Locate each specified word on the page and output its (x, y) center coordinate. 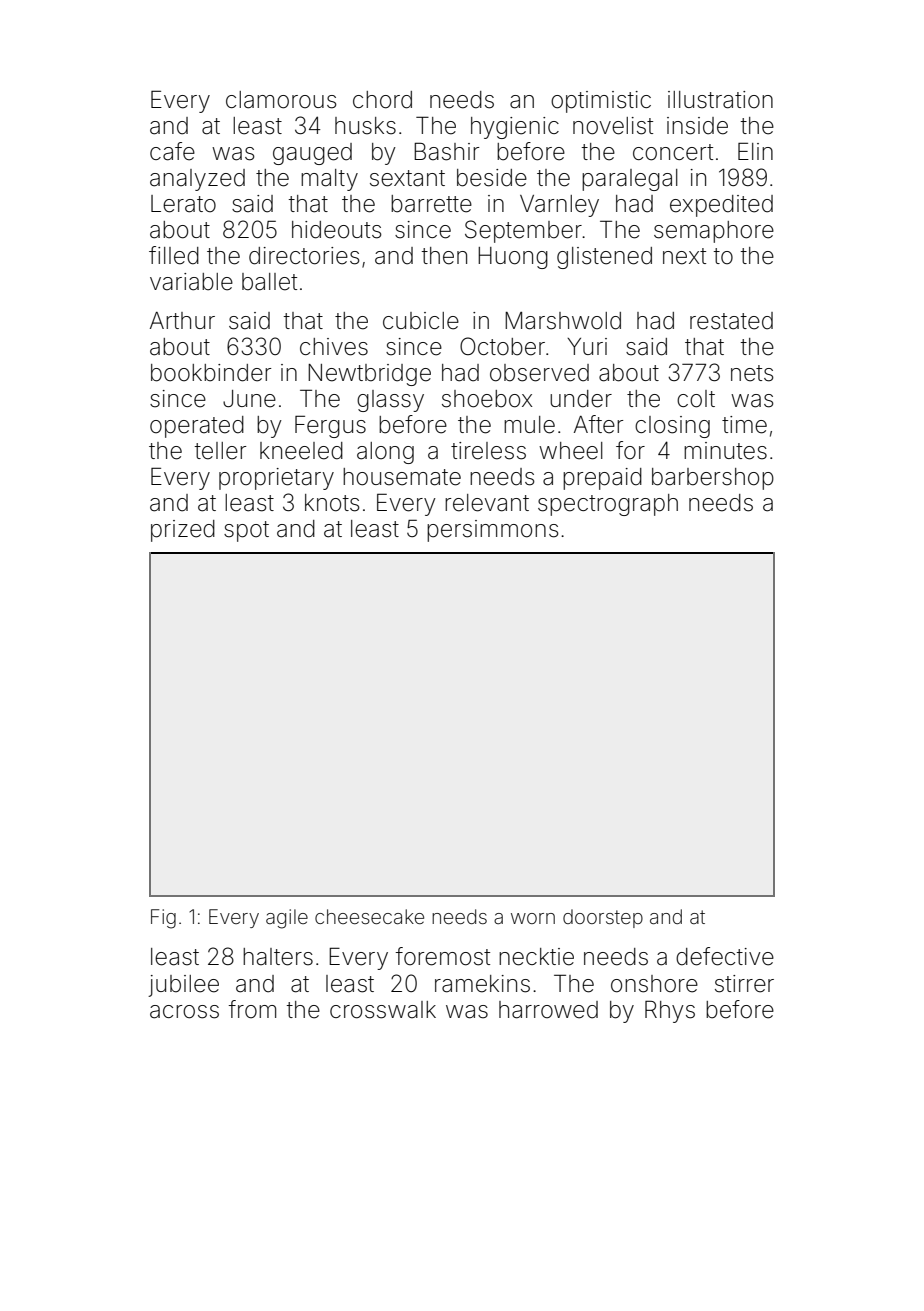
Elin (755, 151)
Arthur (182, 320)
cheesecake (369, 916)
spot (246, 531)
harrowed (548, 1010)
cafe (172, 151)
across (184, 1012)
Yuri (587, 346)
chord (382, 100)
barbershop (713, 479)
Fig (163, 919)
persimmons (493, 531)
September (523, 231)
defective (725, 956)
